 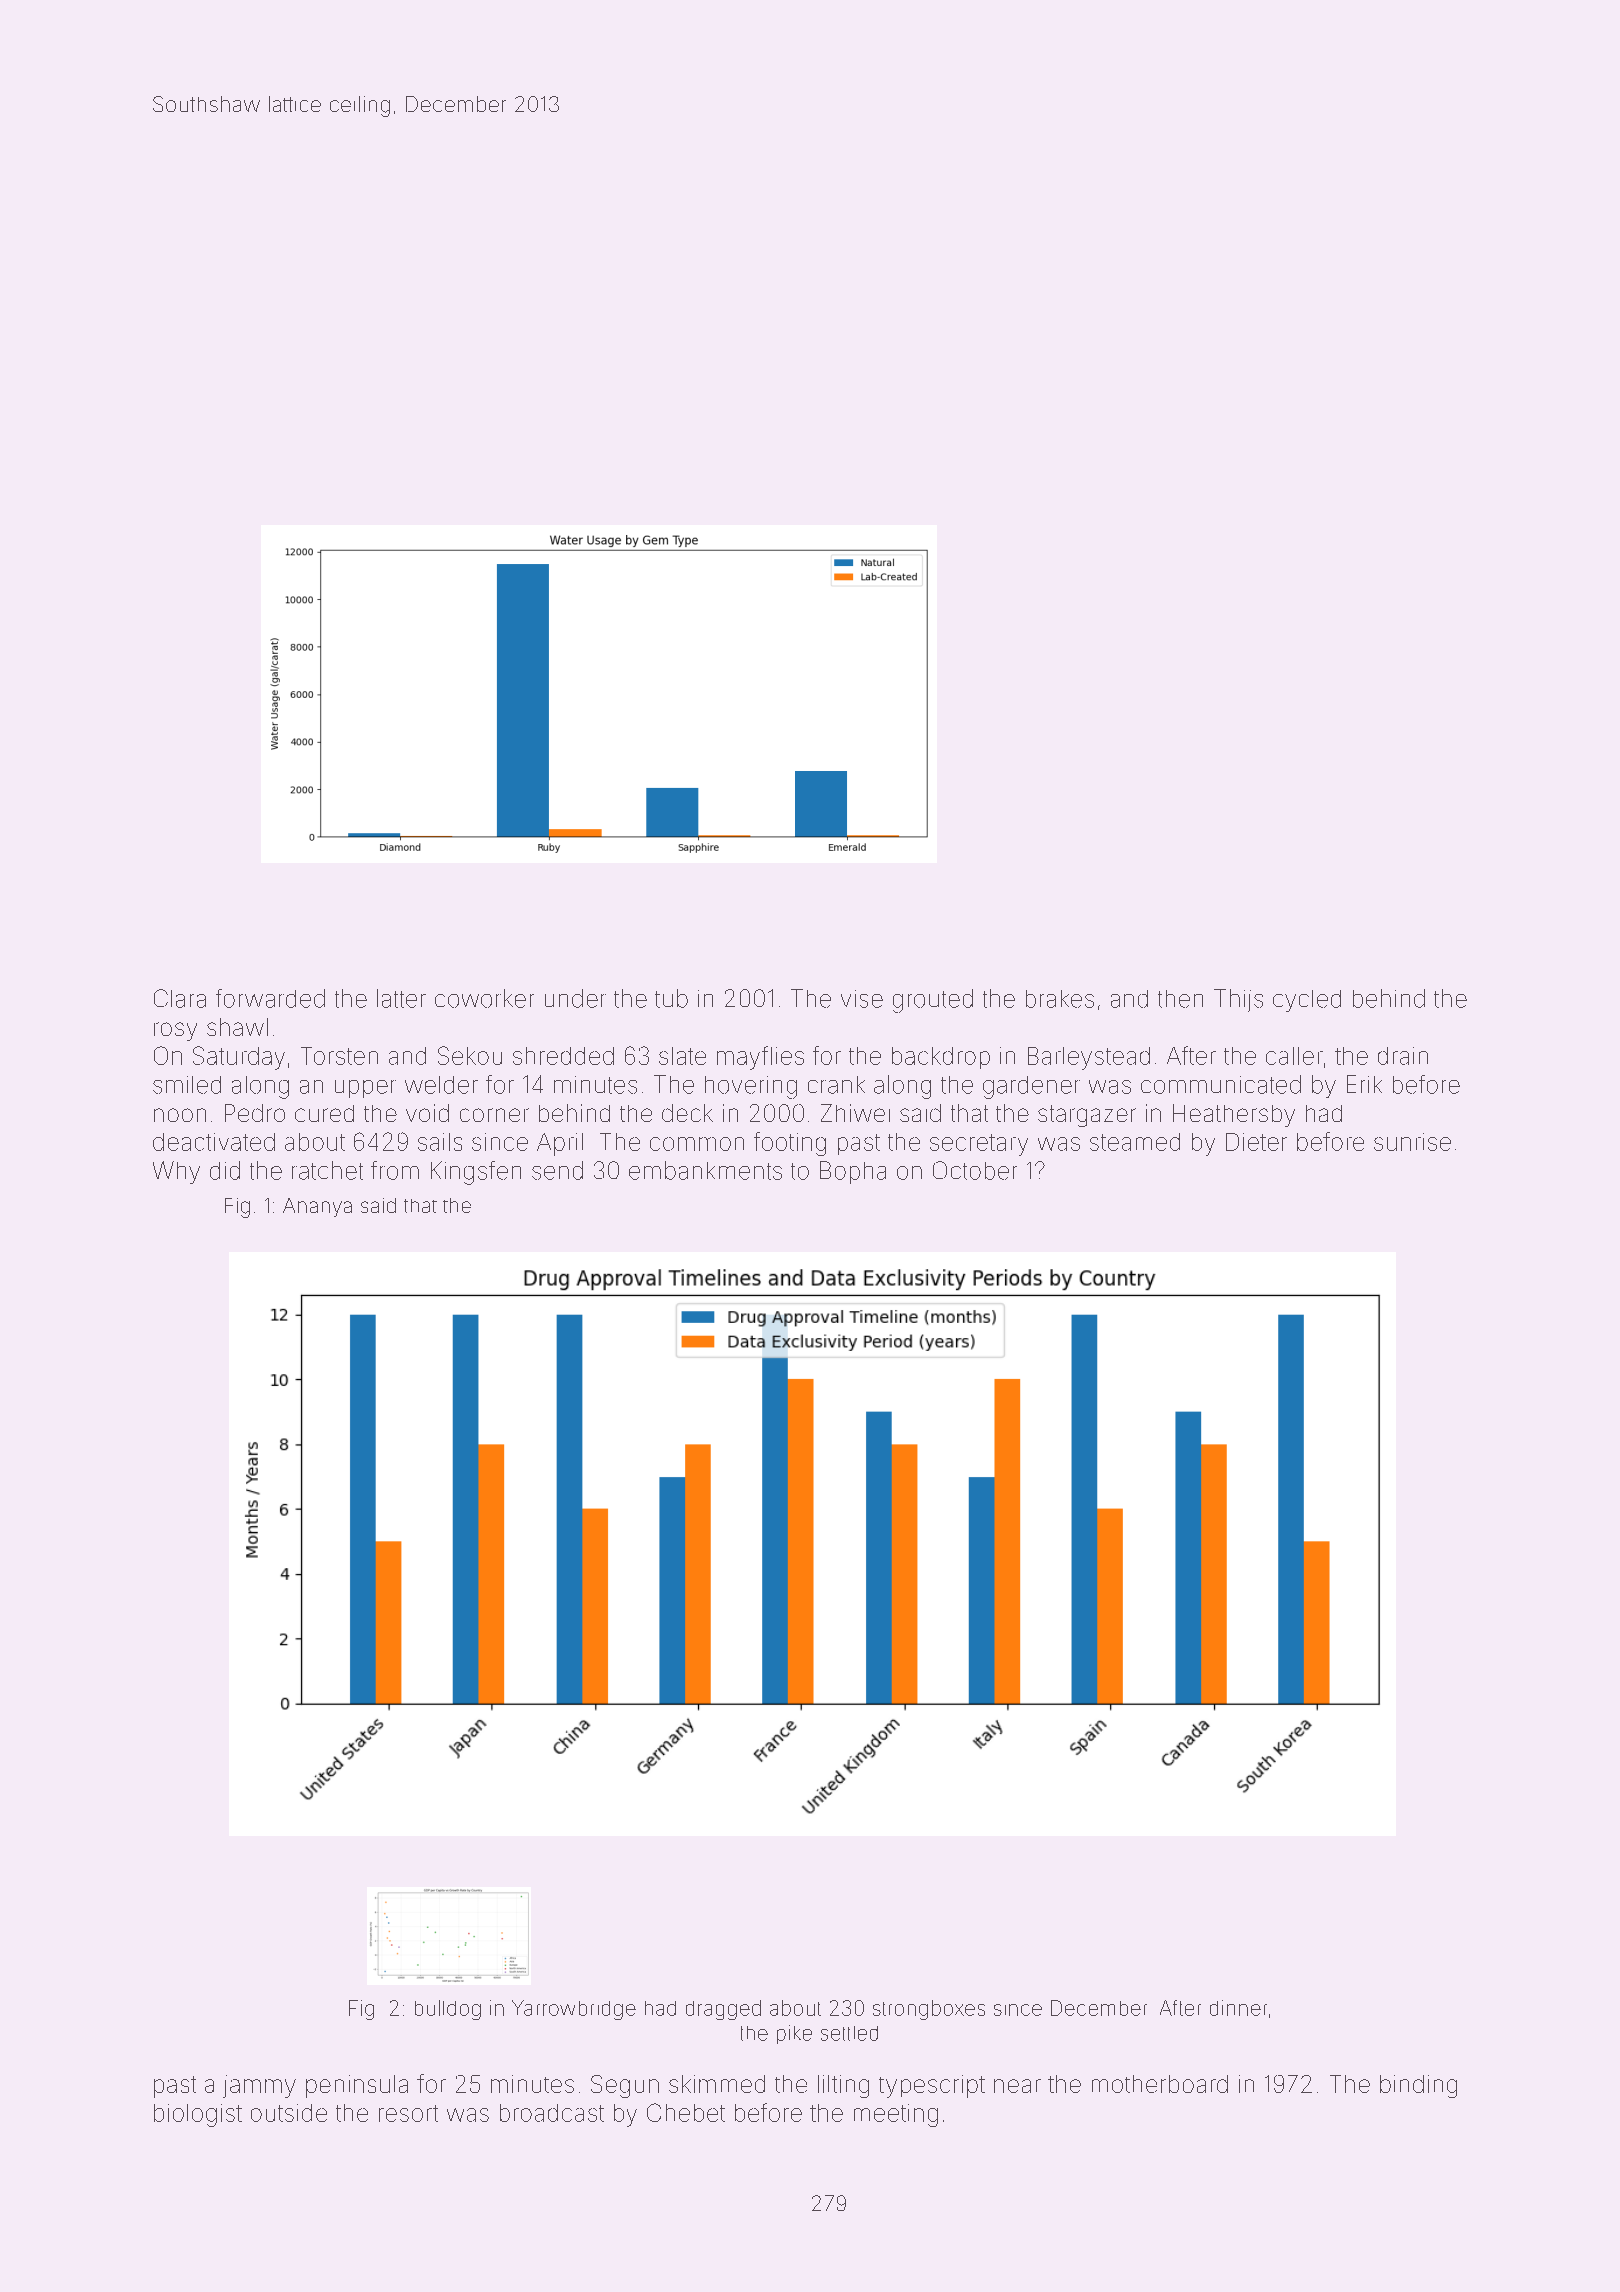 What do you see at coordinates (1307, 1001) in the image?
I see `cycled` at bounding box center [1307, 1001].
